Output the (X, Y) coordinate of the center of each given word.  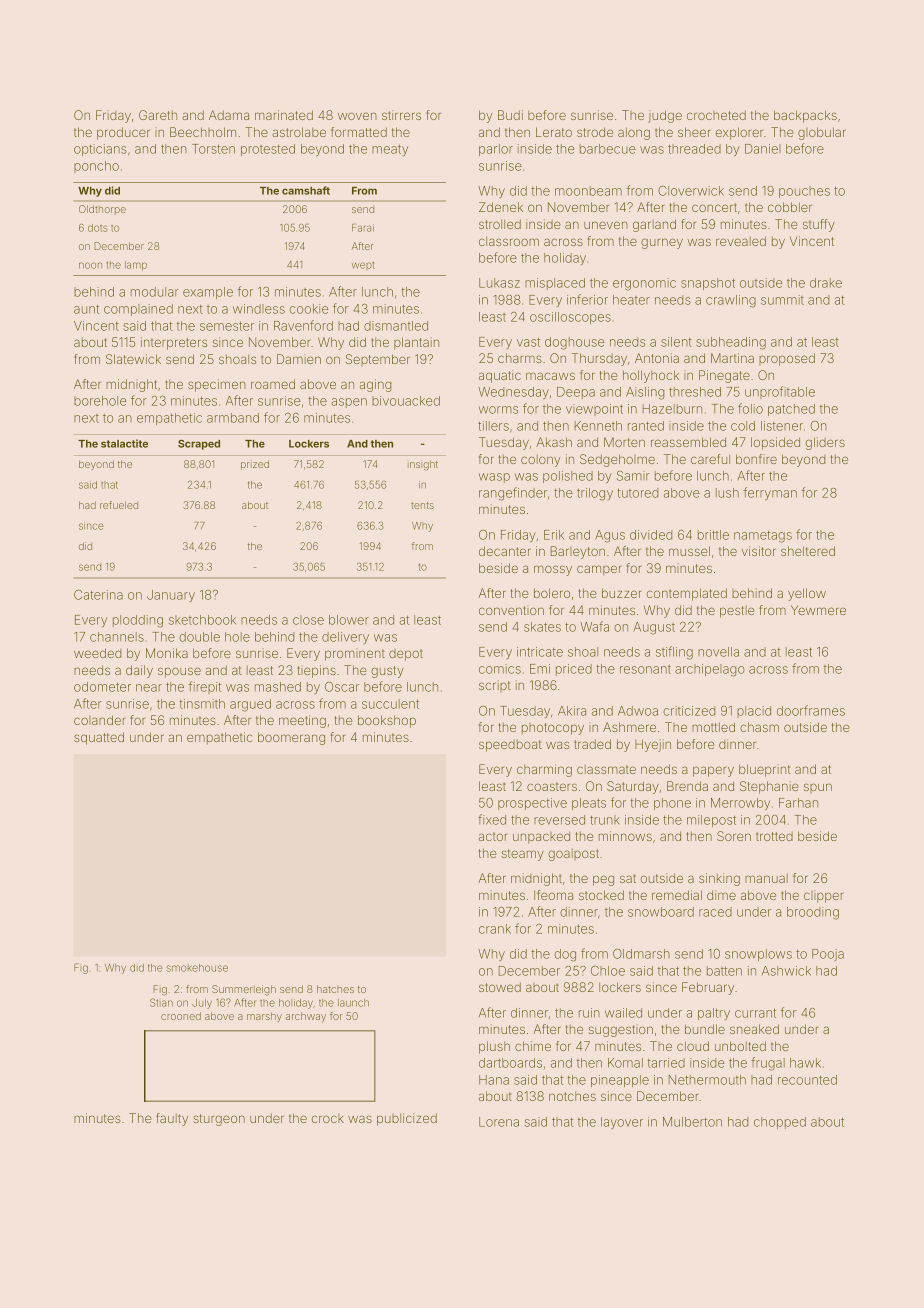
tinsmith (202, 704)
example (208, 293)
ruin (589, 1013)
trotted (774, 836)
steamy (523, 855)
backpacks (805, 116)
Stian (161, 1002)
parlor (496, 150)
